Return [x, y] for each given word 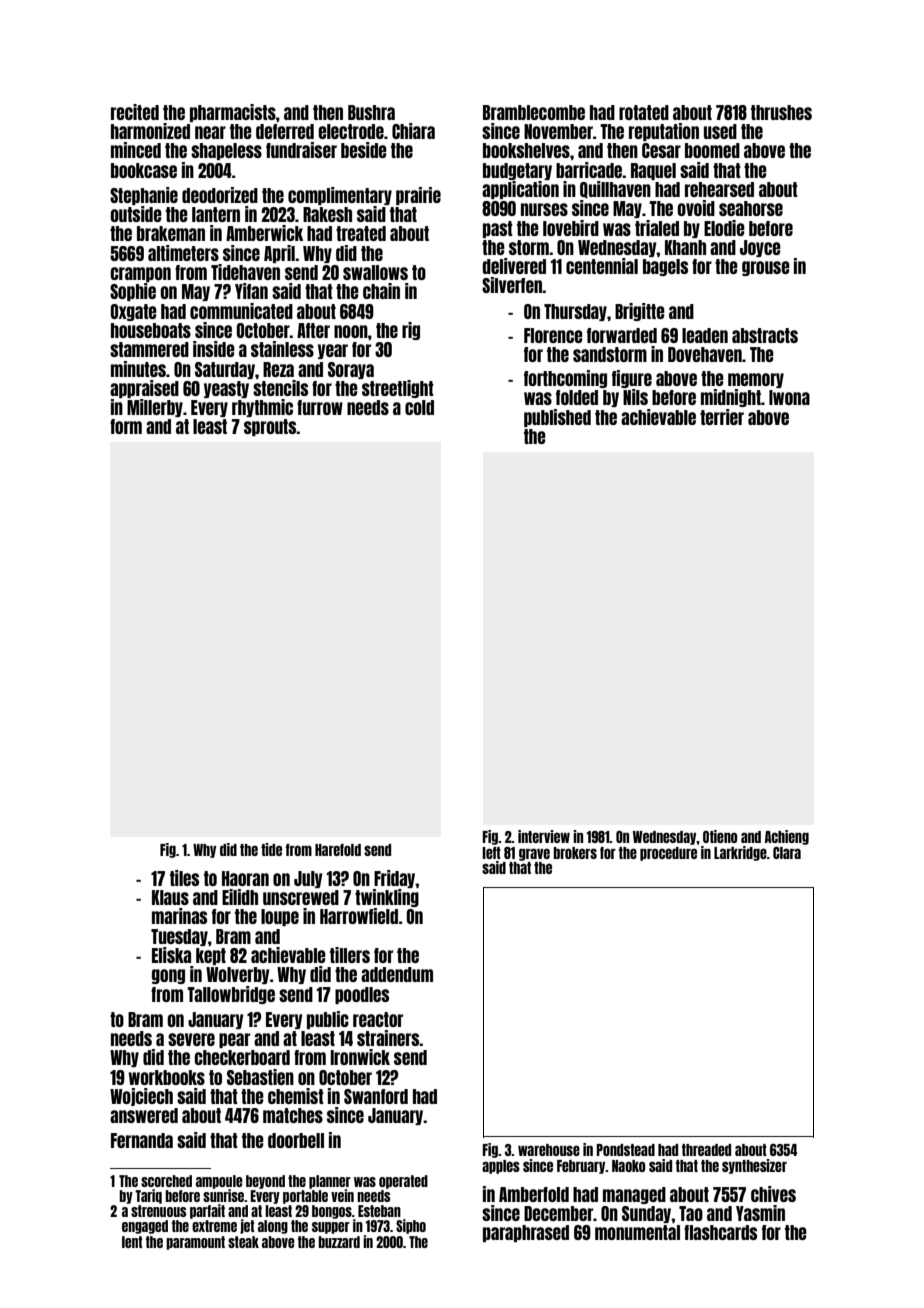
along [273, 1227]
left [491, 853]
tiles [184, 878]
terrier [722, 417]
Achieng [787, 837]
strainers [388, 1038]
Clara [787, 853]
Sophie [133, 292]
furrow [320, 407]
